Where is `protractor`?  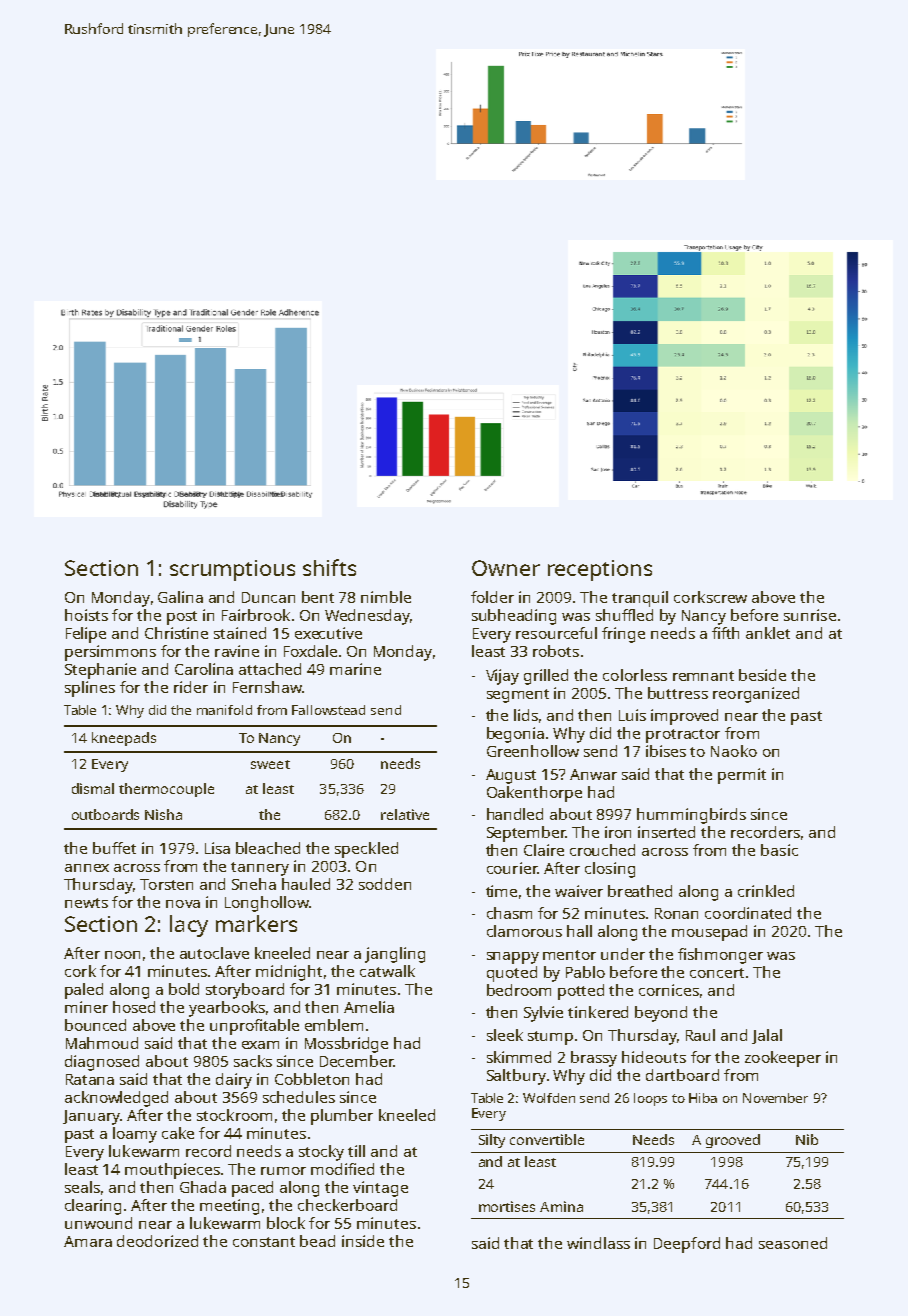 protractor is located at coordinates (683, 736).
